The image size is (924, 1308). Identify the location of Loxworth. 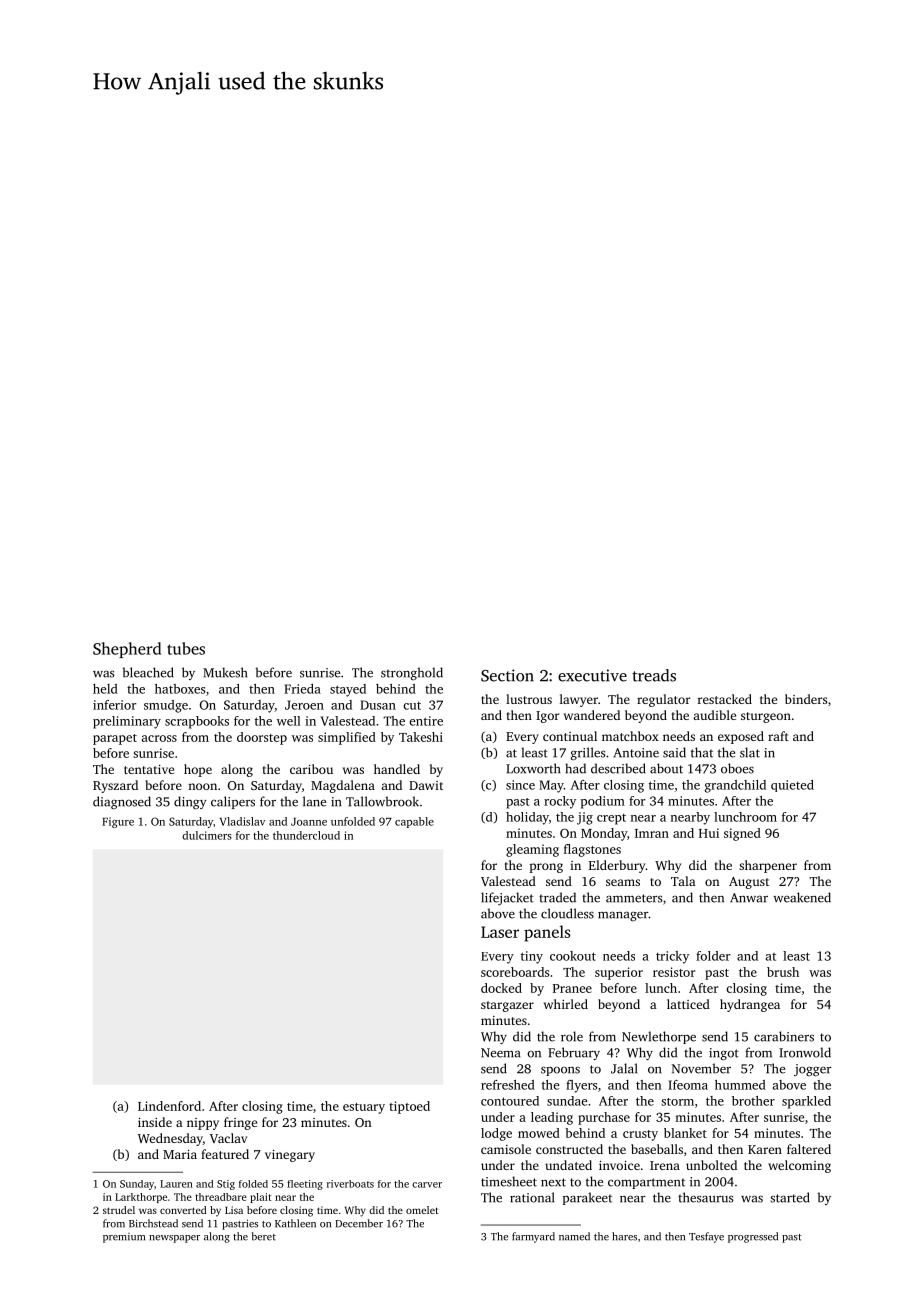
(533, 768).
